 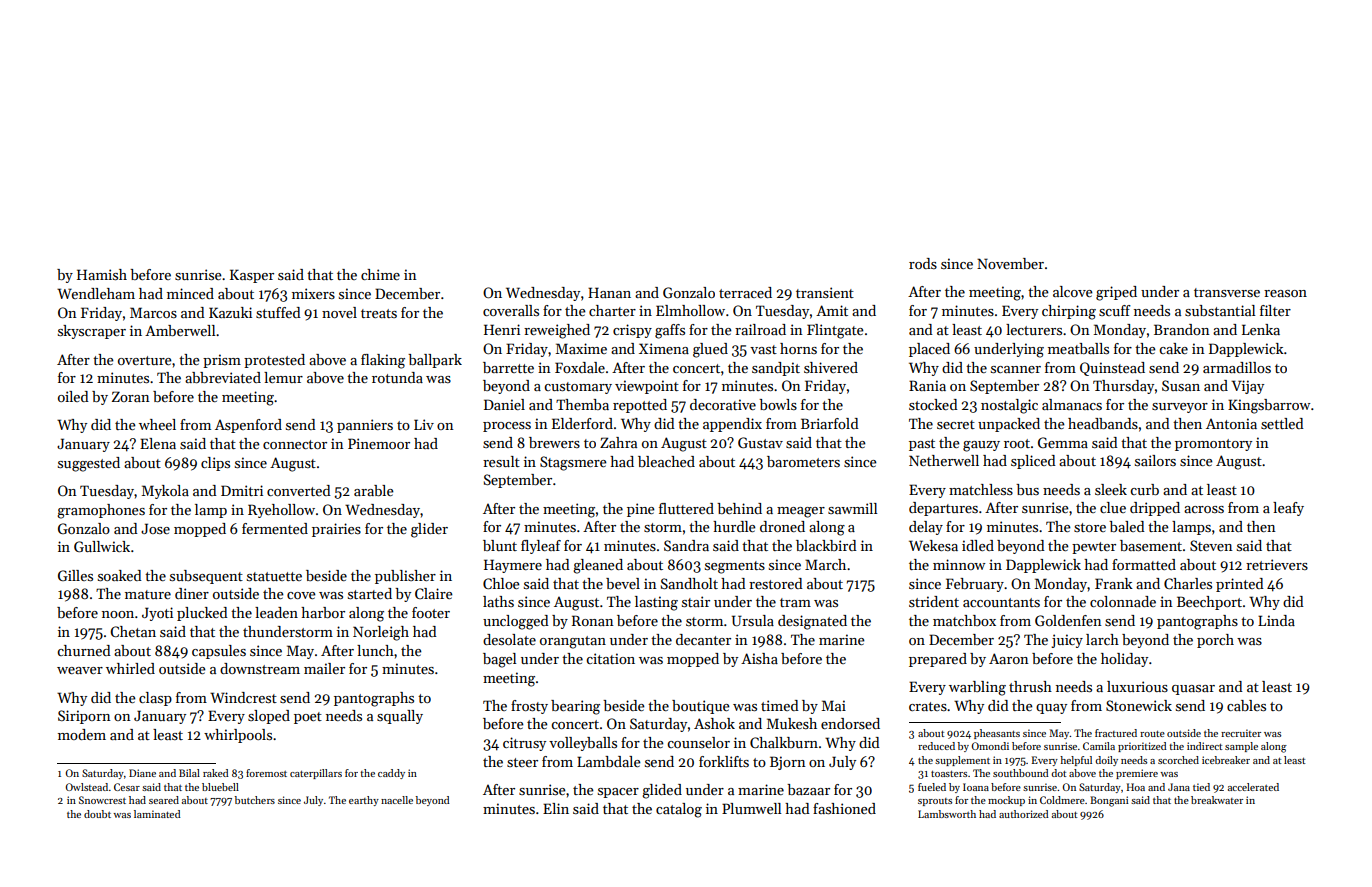 What do you see at coordinates (86, 787) in the screenshot?
I see `Owlstead` at bounding box center [86, 787].
